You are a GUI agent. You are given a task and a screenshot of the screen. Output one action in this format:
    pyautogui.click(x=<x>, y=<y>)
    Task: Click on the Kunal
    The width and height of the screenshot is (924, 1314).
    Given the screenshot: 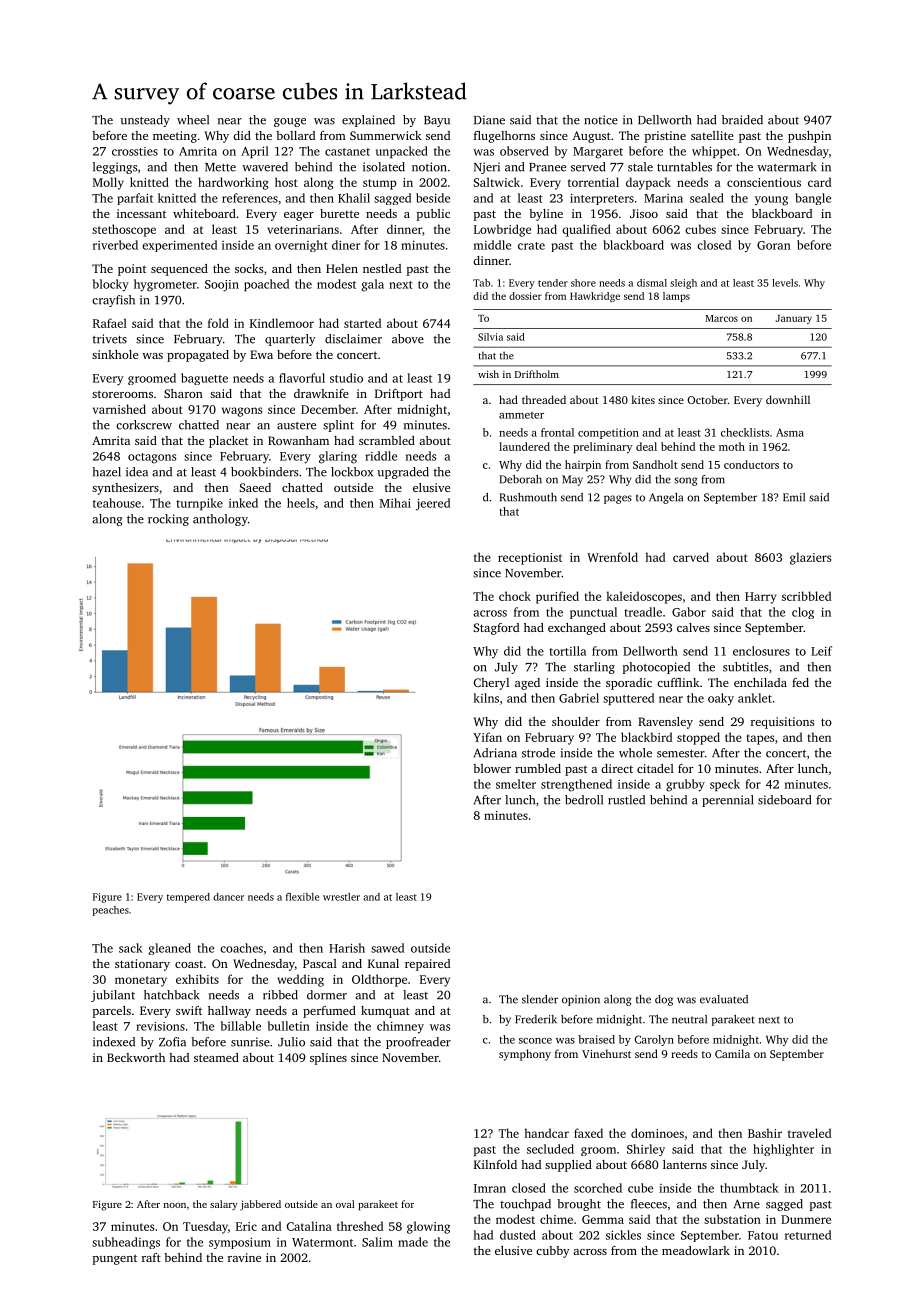 What is the action you would take?
    pyautogui.click(x=383, y=963)
